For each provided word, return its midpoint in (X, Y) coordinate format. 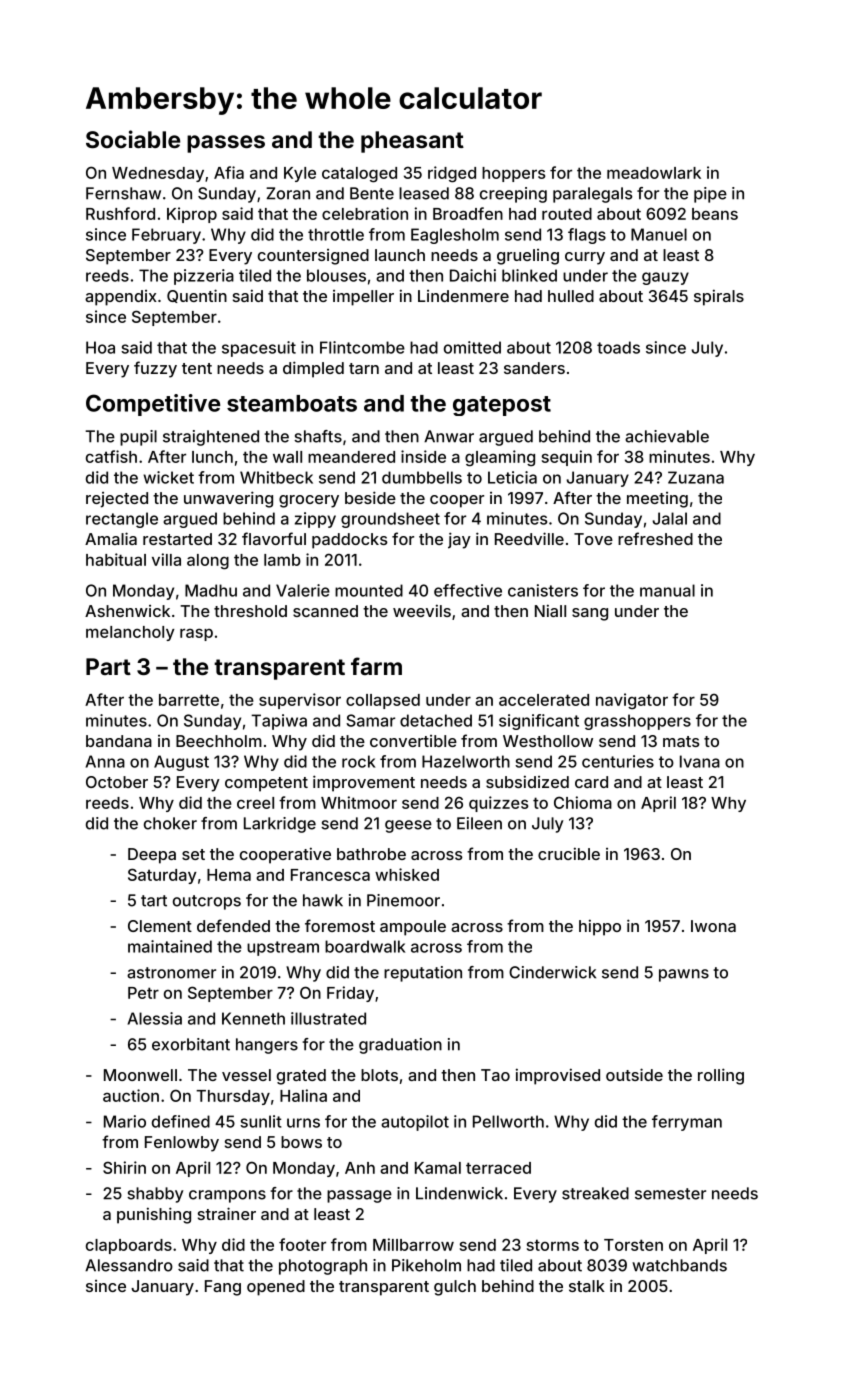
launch (400, 255)
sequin (567, 458)
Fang (223, 1288)
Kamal (438, 1168)
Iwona (713, 926)
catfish (111, 456)
